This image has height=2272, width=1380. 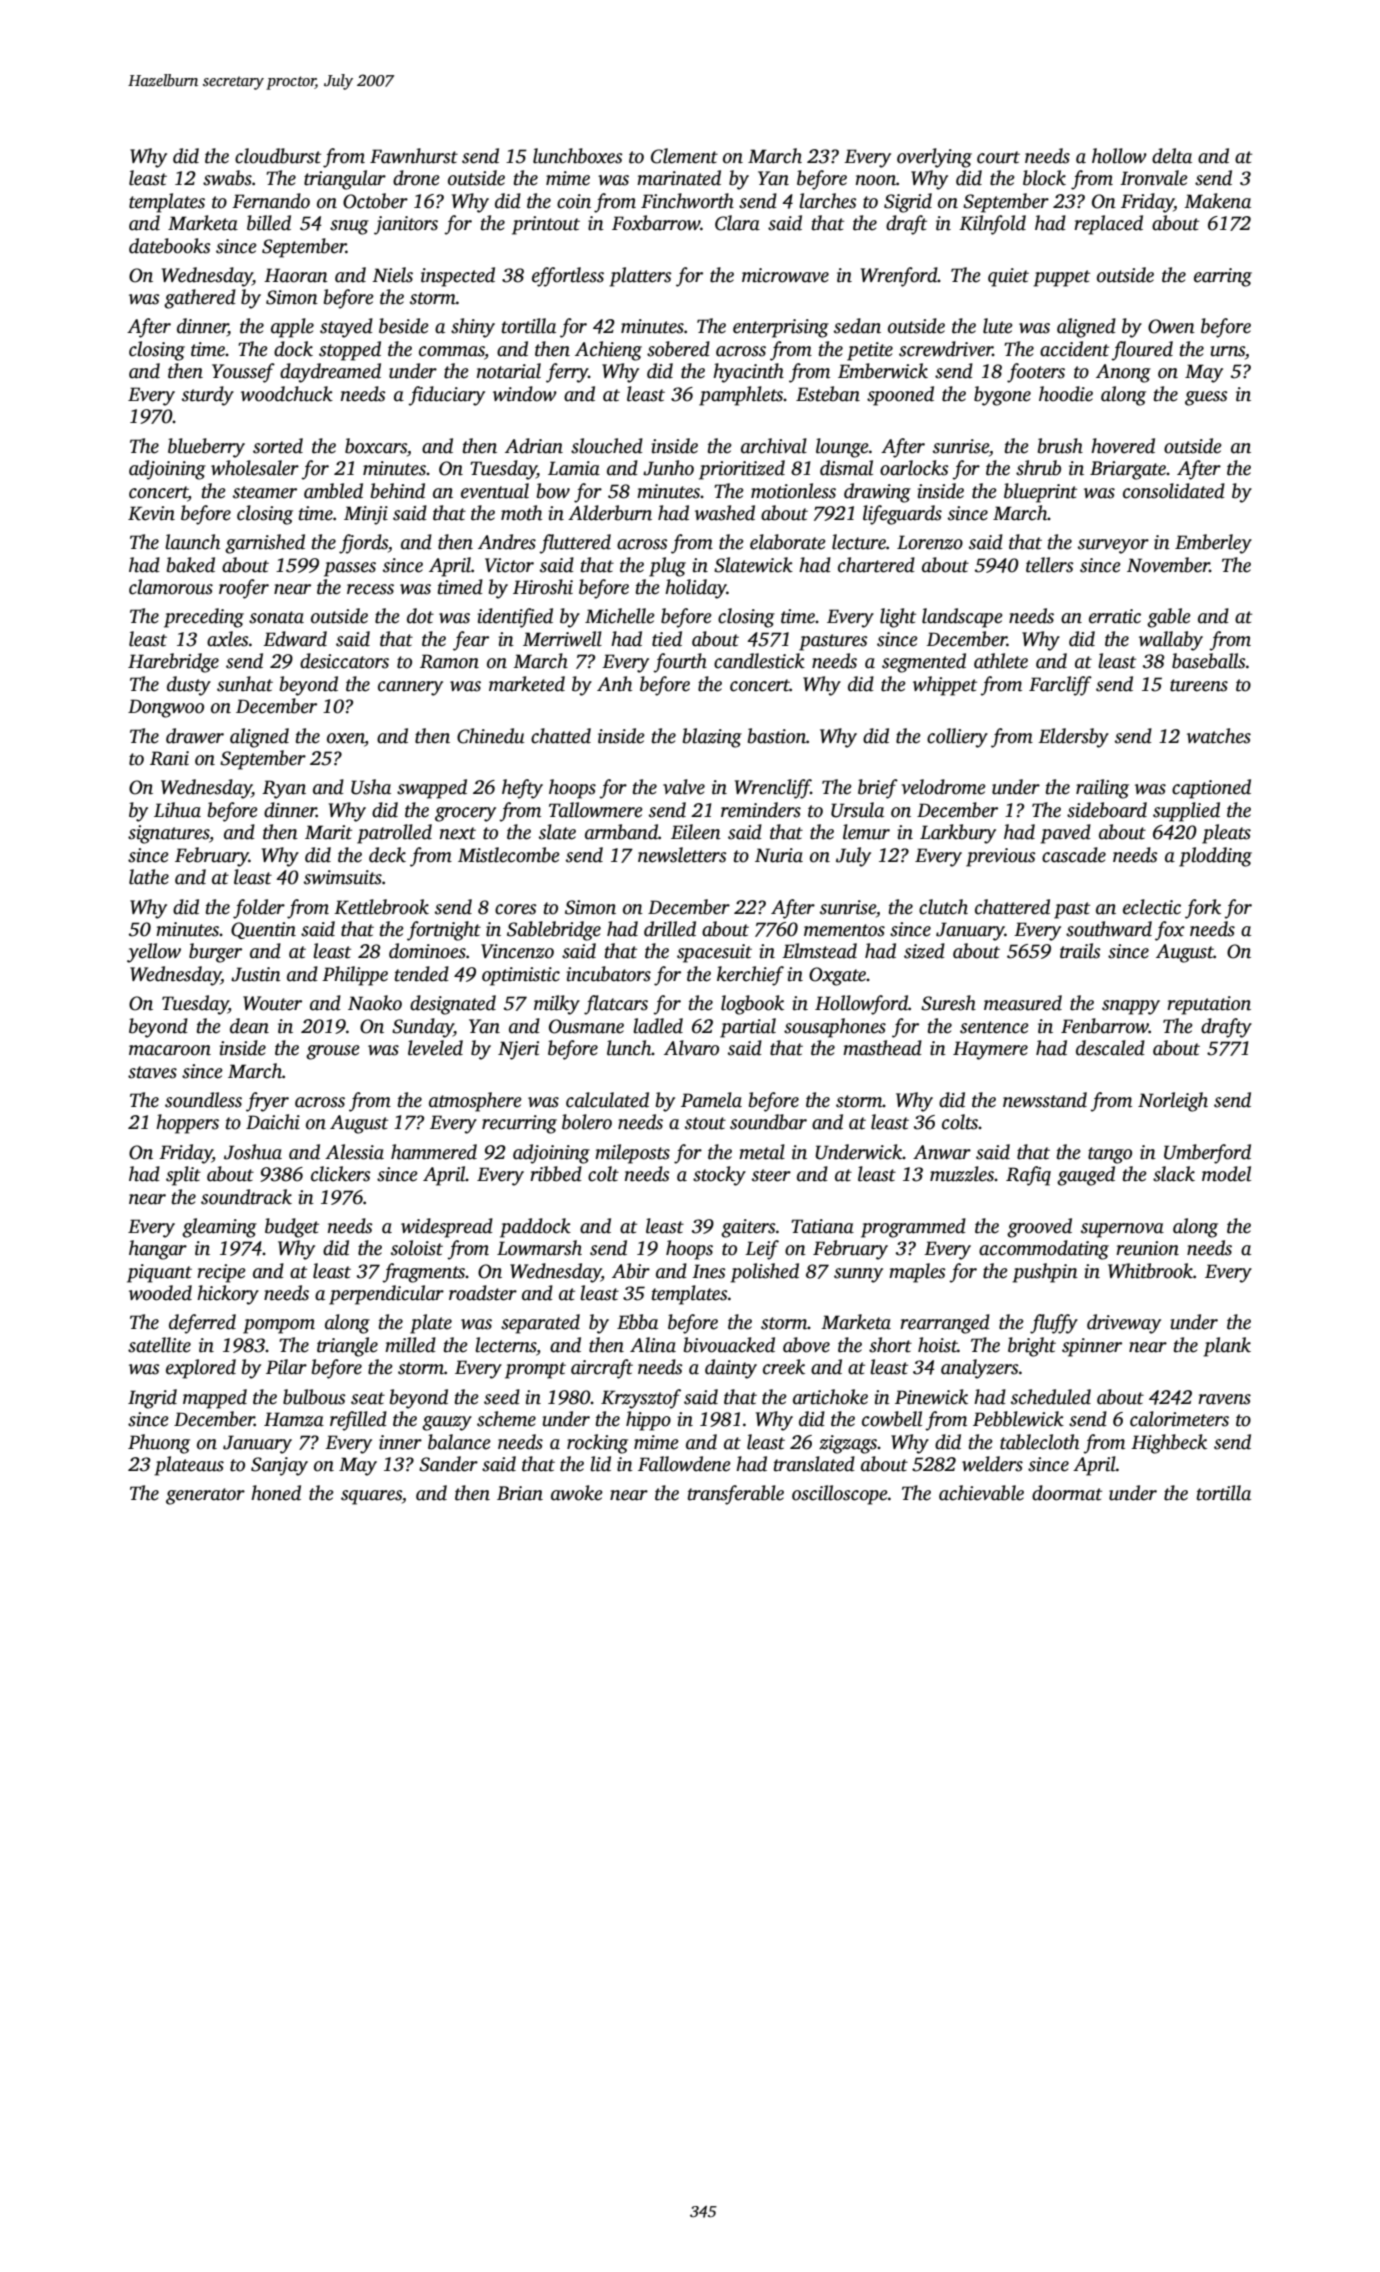 What do you see at coordinates (278, 156) in the image?
I see `cloudburst` at bounding box center [278, 156].
